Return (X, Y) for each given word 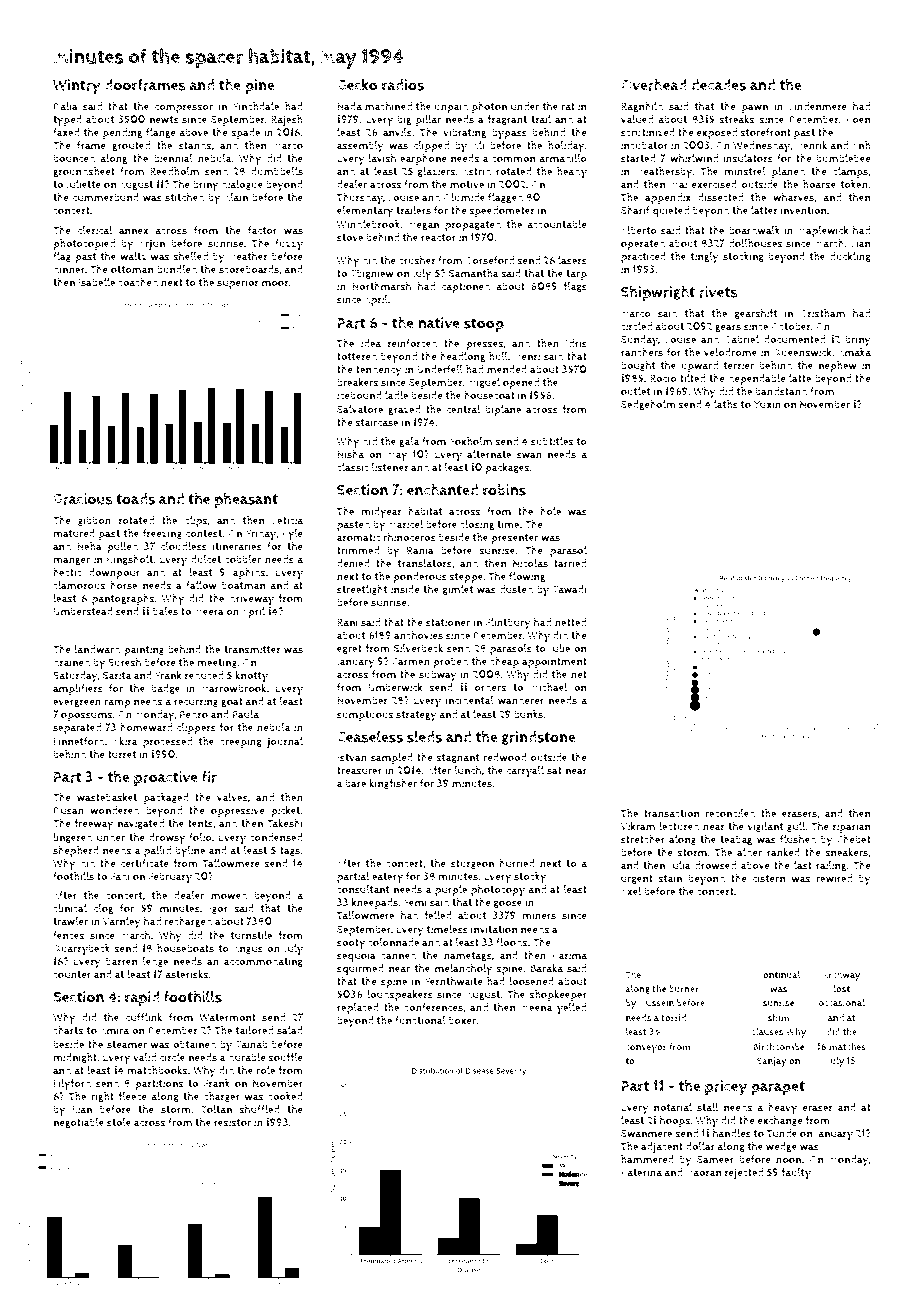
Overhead (654, 84)
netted (570, 622)
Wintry (77, 87)
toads (135, 499)
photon (489, 107)
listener (390, 467)
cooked (285, 1096)
